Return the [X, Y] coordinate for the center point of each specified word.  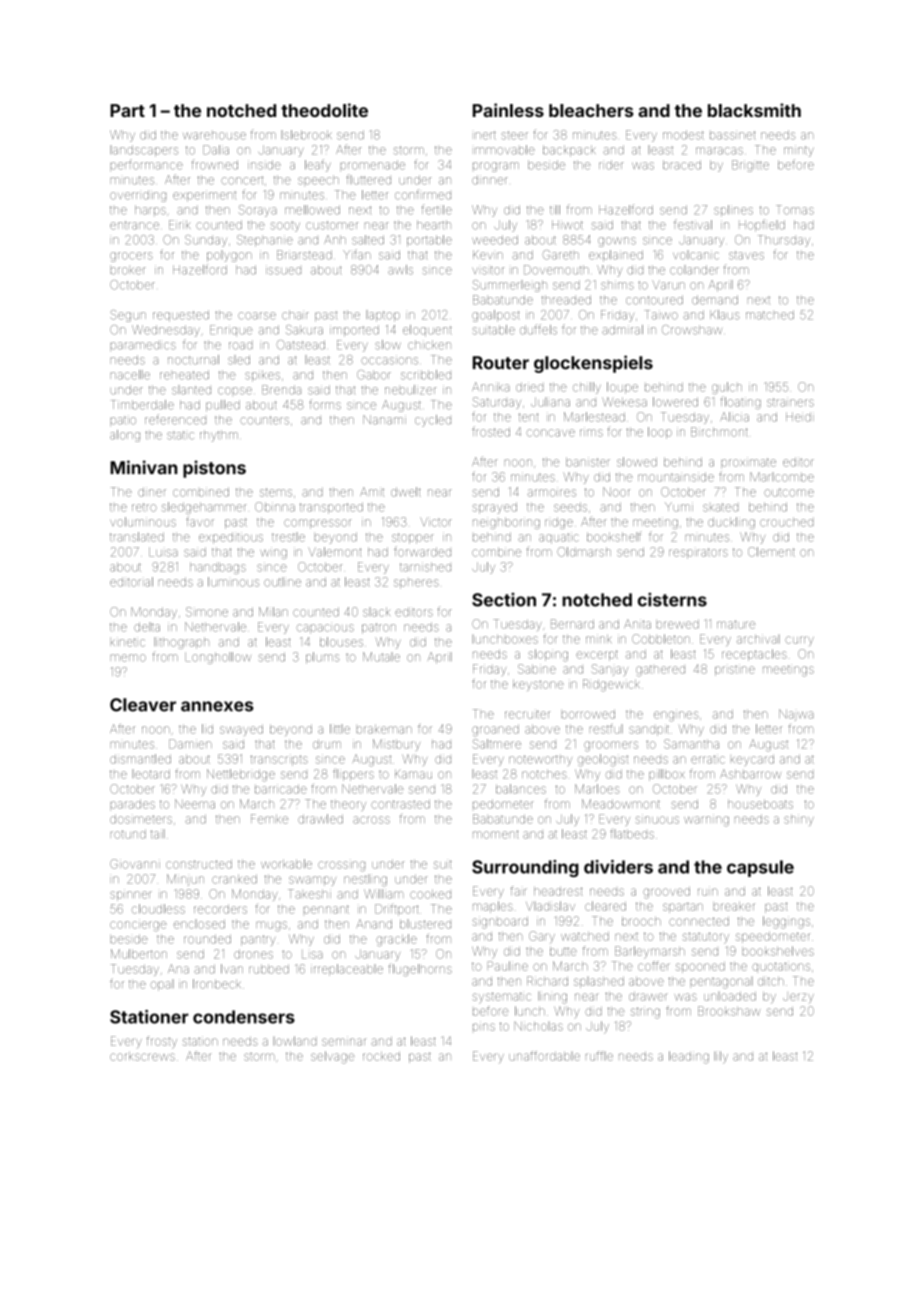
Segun [128, 316]
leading [689, 1057]
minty [799, 151]
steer [515, 135]
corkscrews [142, 1056]
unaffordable [544, 1056]
